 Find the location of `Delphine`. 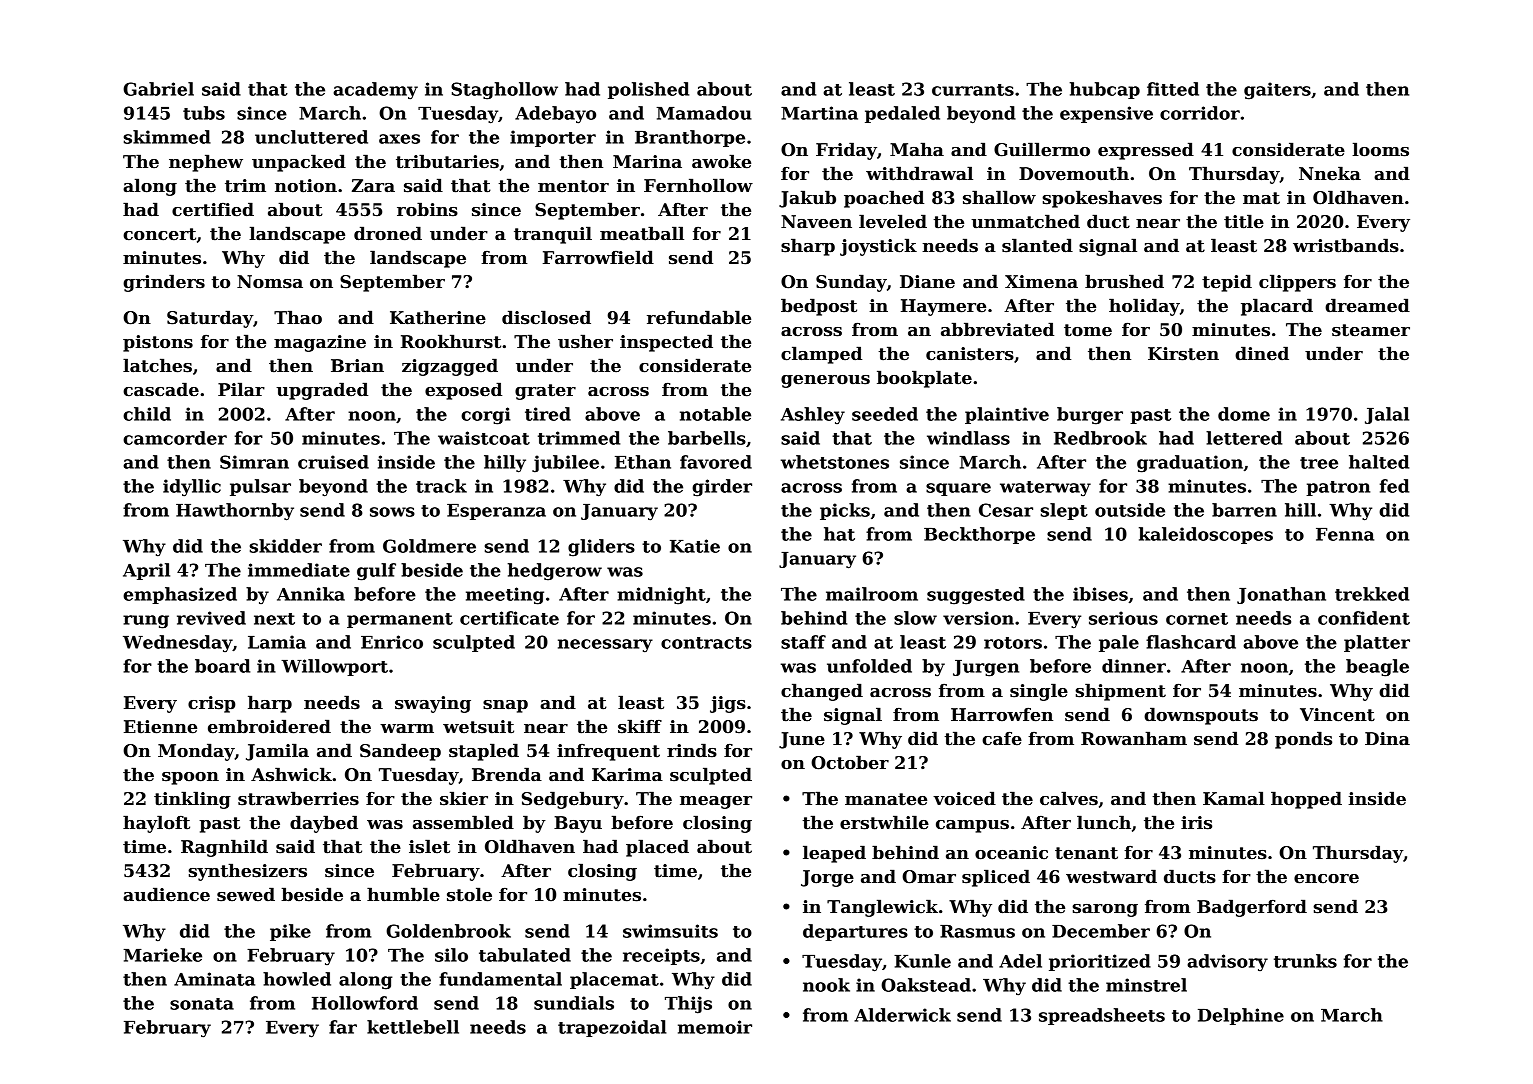

Delphine is located at coordinates (1241, 1016).
